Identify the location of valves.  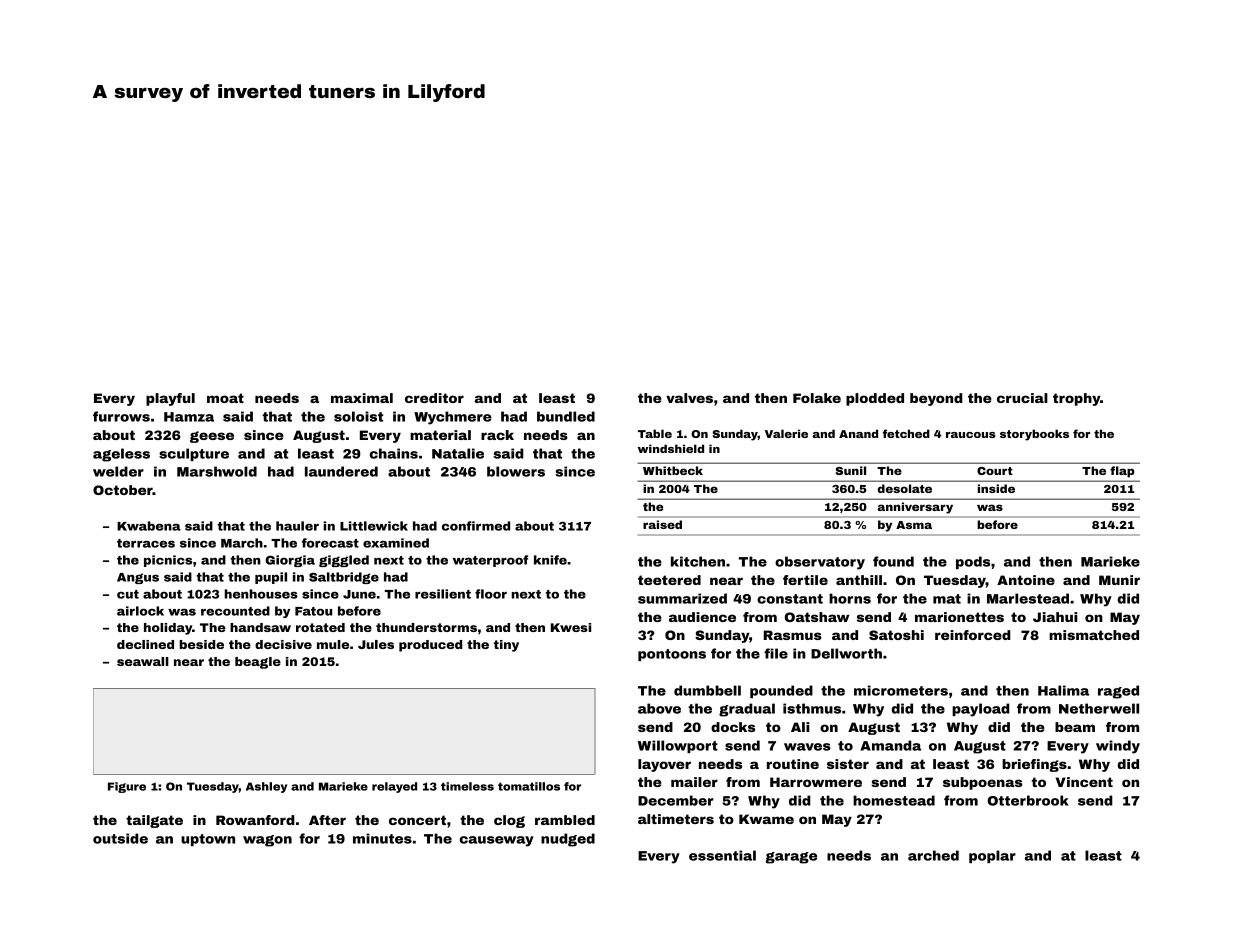
(689, 398).
